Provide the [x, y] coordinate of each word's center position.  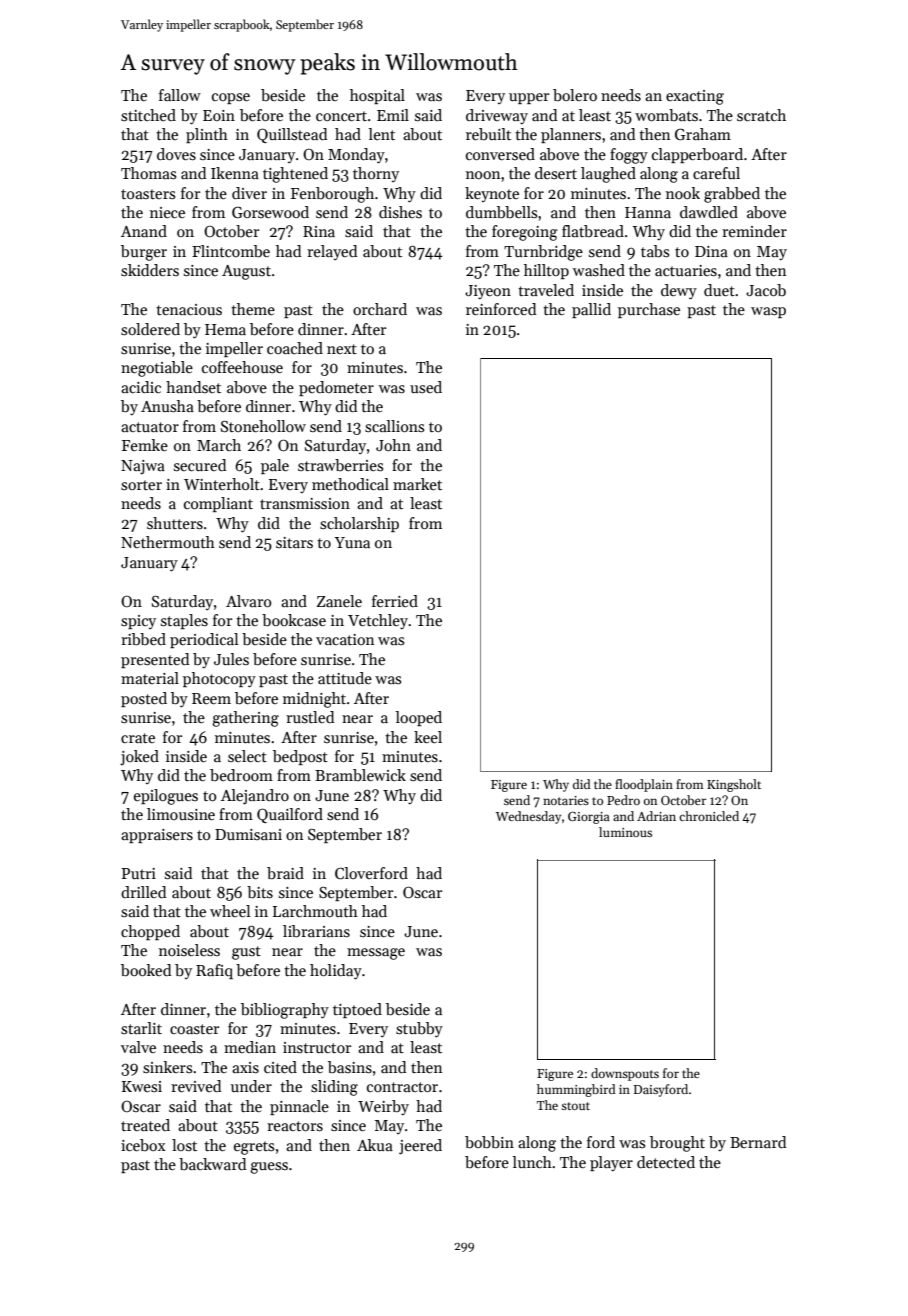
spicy [138, 622]
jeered [420, 1147]
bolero [575, 95]
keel [428, 737]
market [417, 484]
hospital [377, 96]
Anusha [167, 406]
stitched [148, 115]
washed [599, 270]
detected [666, 1162]
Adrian [656, 816]
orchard [380, 309]
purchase [649, 310]
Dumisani [248, 834]
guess [269, 1168]
